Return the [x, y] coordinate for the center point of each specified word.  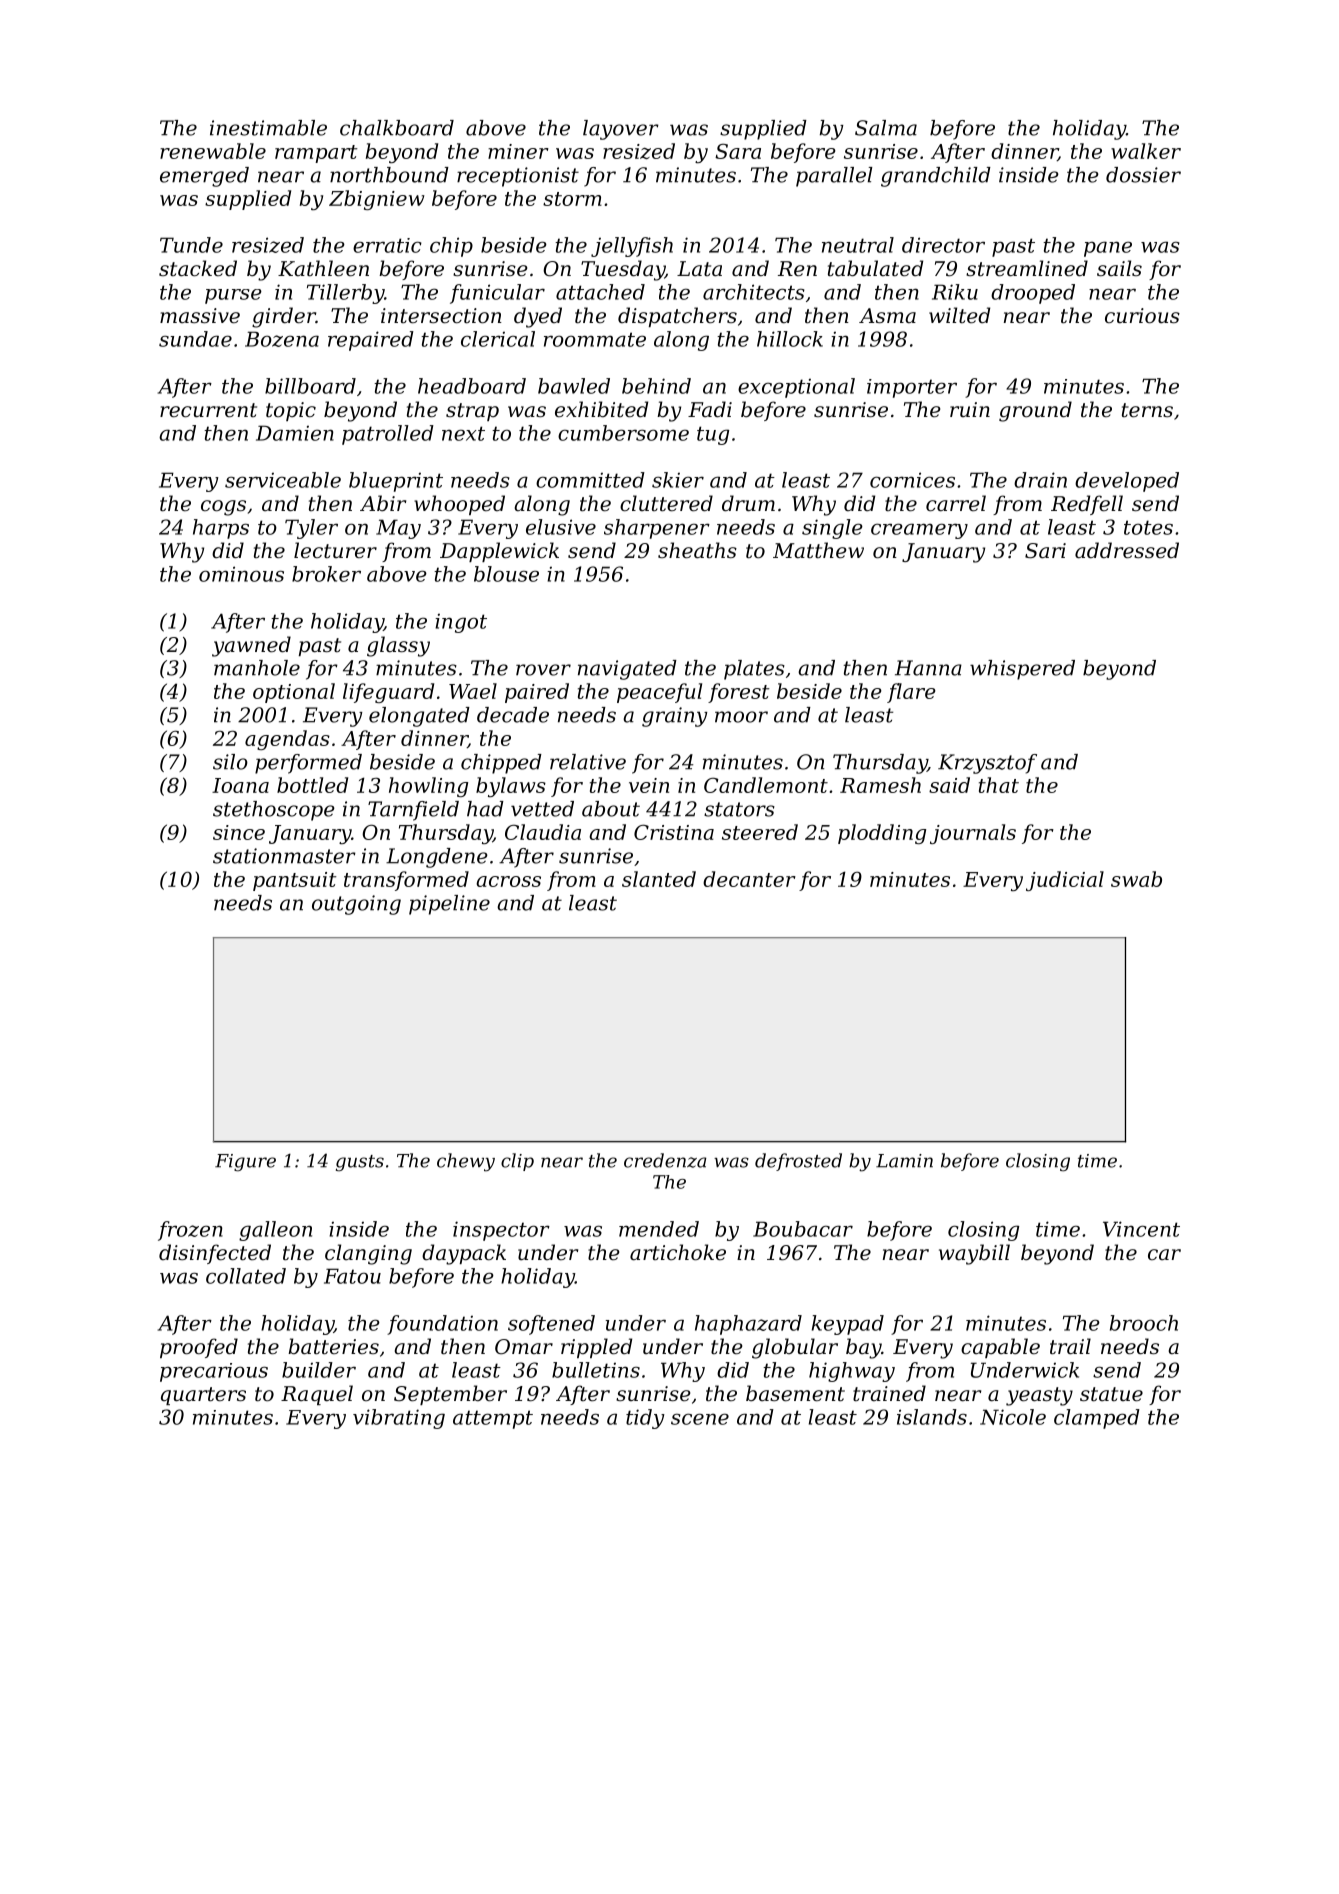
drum [748, 503]
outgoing [356, 905]
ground [1035, 411]
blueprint [396, 482]
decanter [749, 879]
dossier [1143, 175]
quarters [203, 1396]
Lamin [904, 1161]
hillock [790, 339]
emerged [204, 177]
